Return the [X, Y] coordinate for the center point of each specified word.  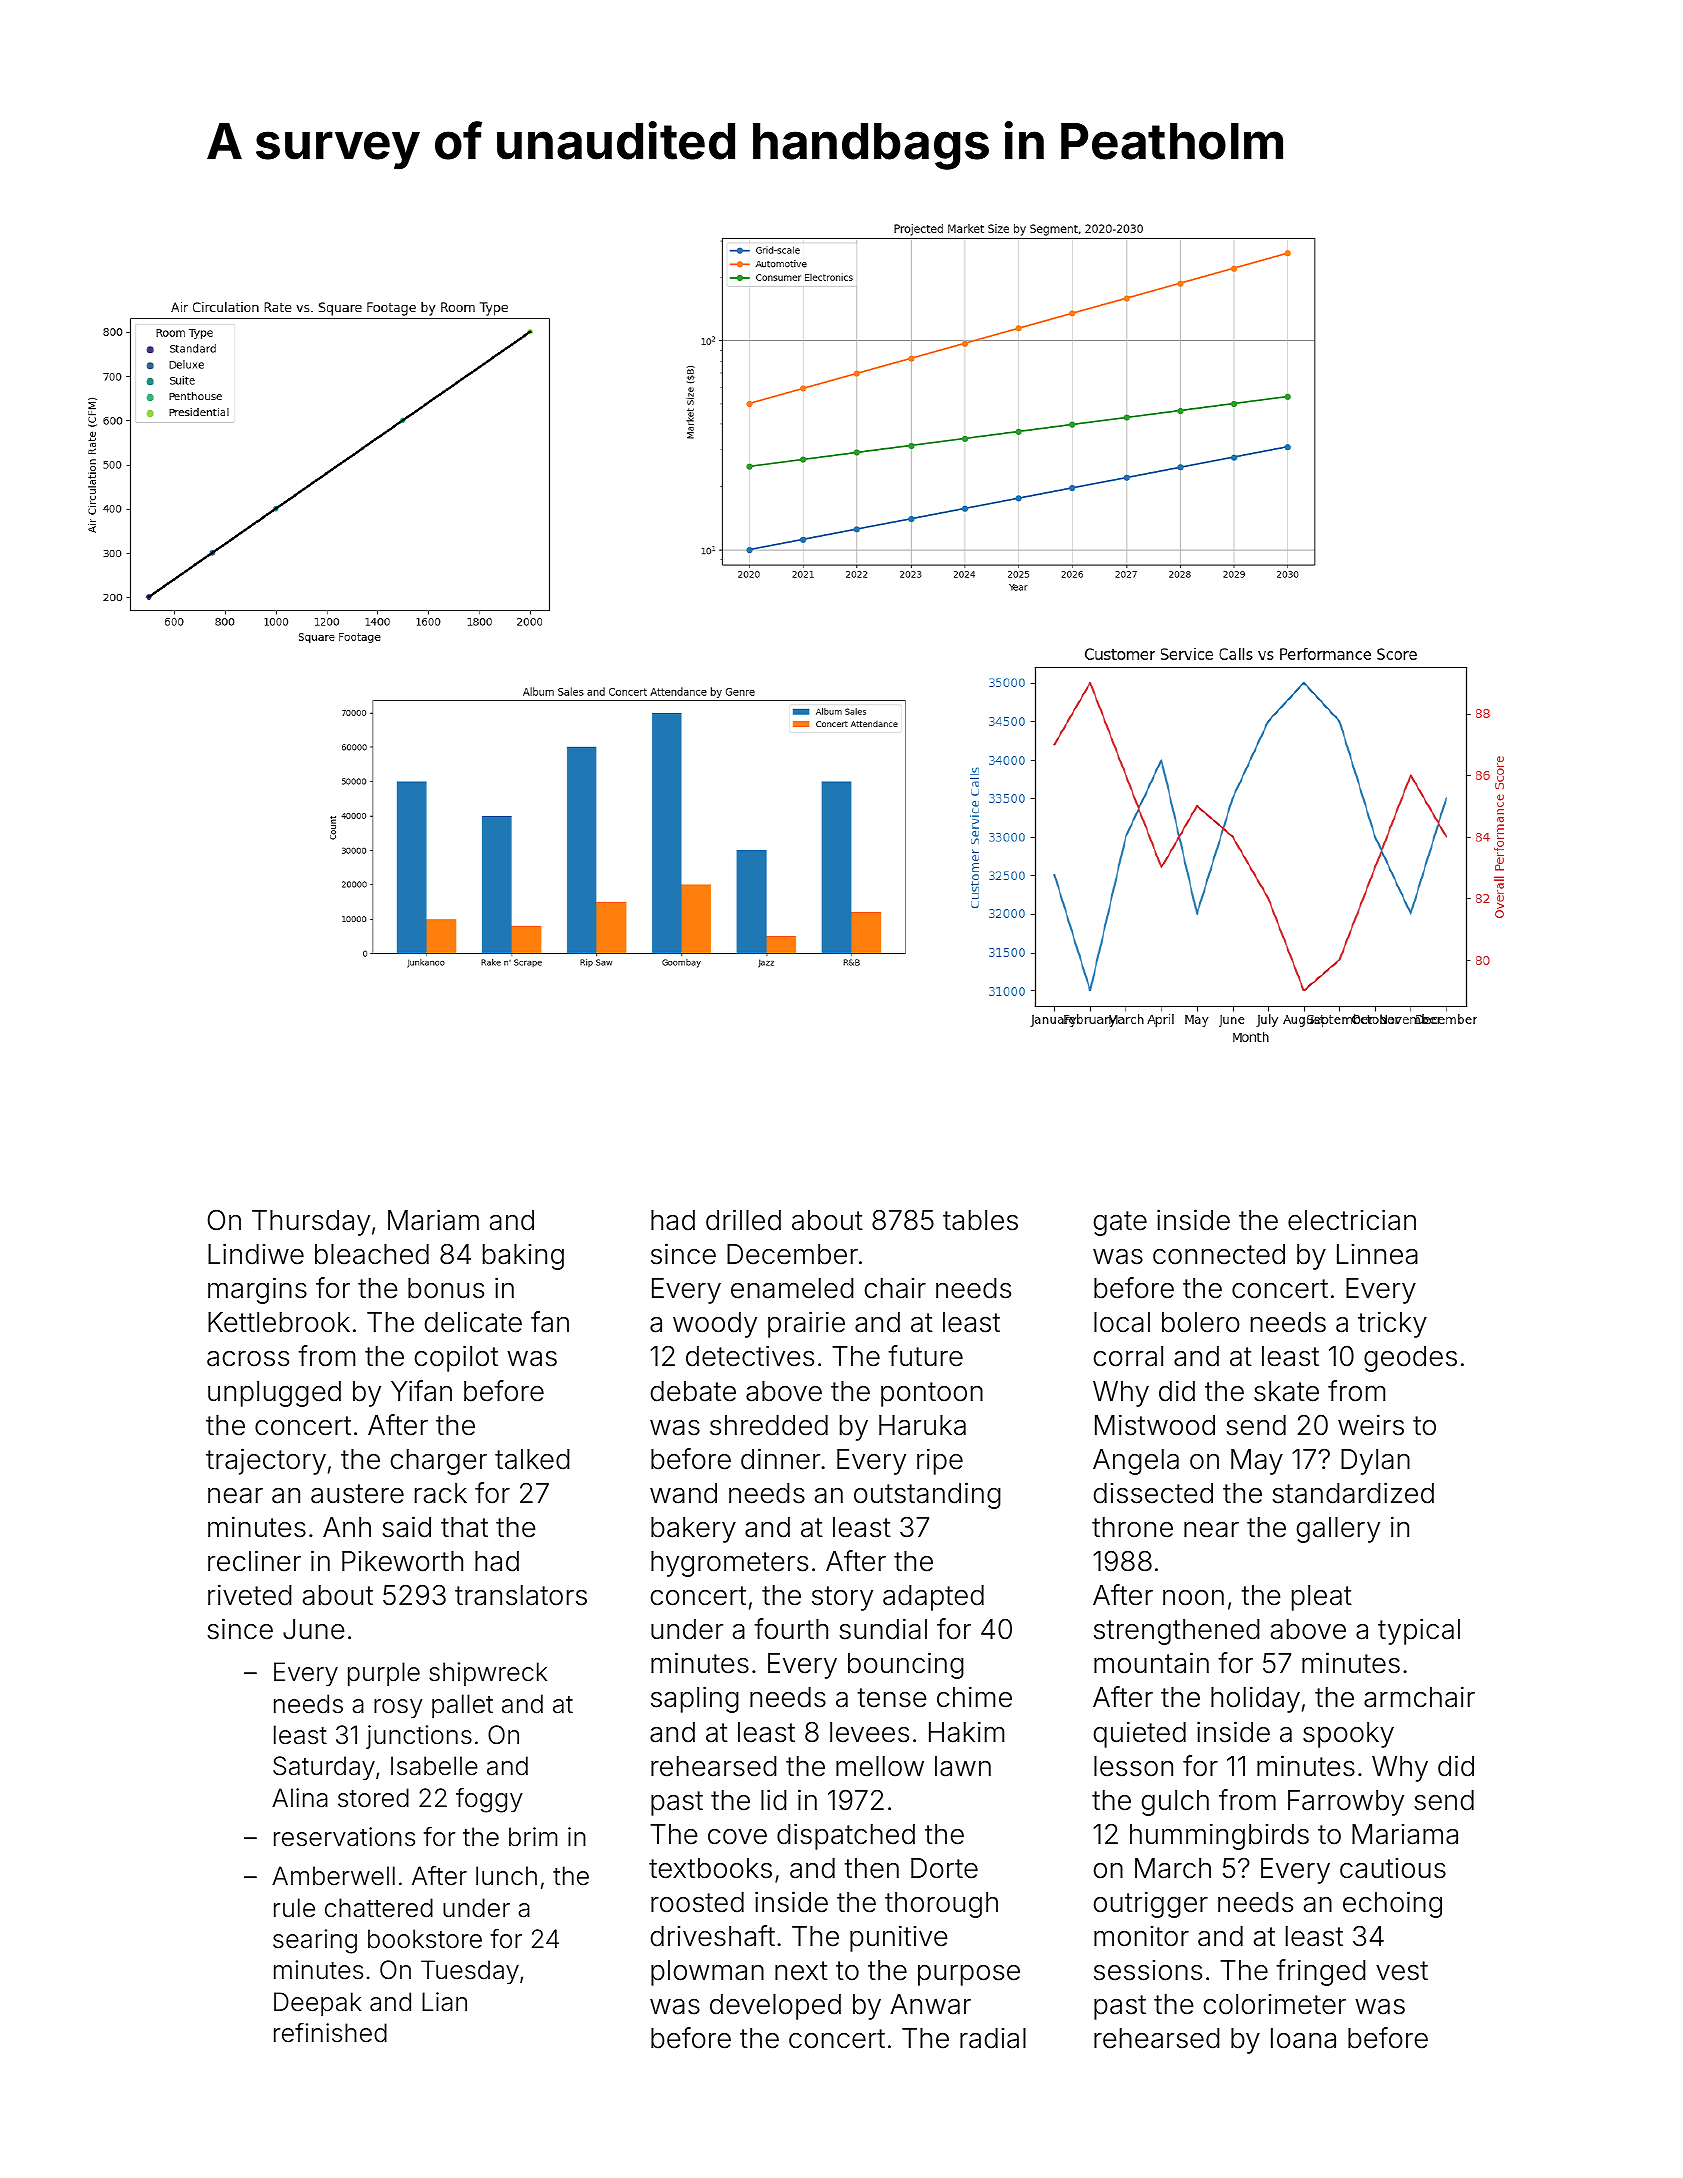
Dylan [1375, 1462]
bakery [693, 1530]
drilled [743, 1220]
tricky [1392, 1324]
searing [315, 1941]
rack [441, 1493]
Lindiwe [256, 1254]
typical [1419, 1631]
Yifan [421, 1391]
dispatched [846, 1836]
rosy [398, 1709]
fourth [791, 1629]
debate [693, 1391]
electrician [1352, 1220]
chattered [379, 1908]
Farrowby [1346, 1803]
